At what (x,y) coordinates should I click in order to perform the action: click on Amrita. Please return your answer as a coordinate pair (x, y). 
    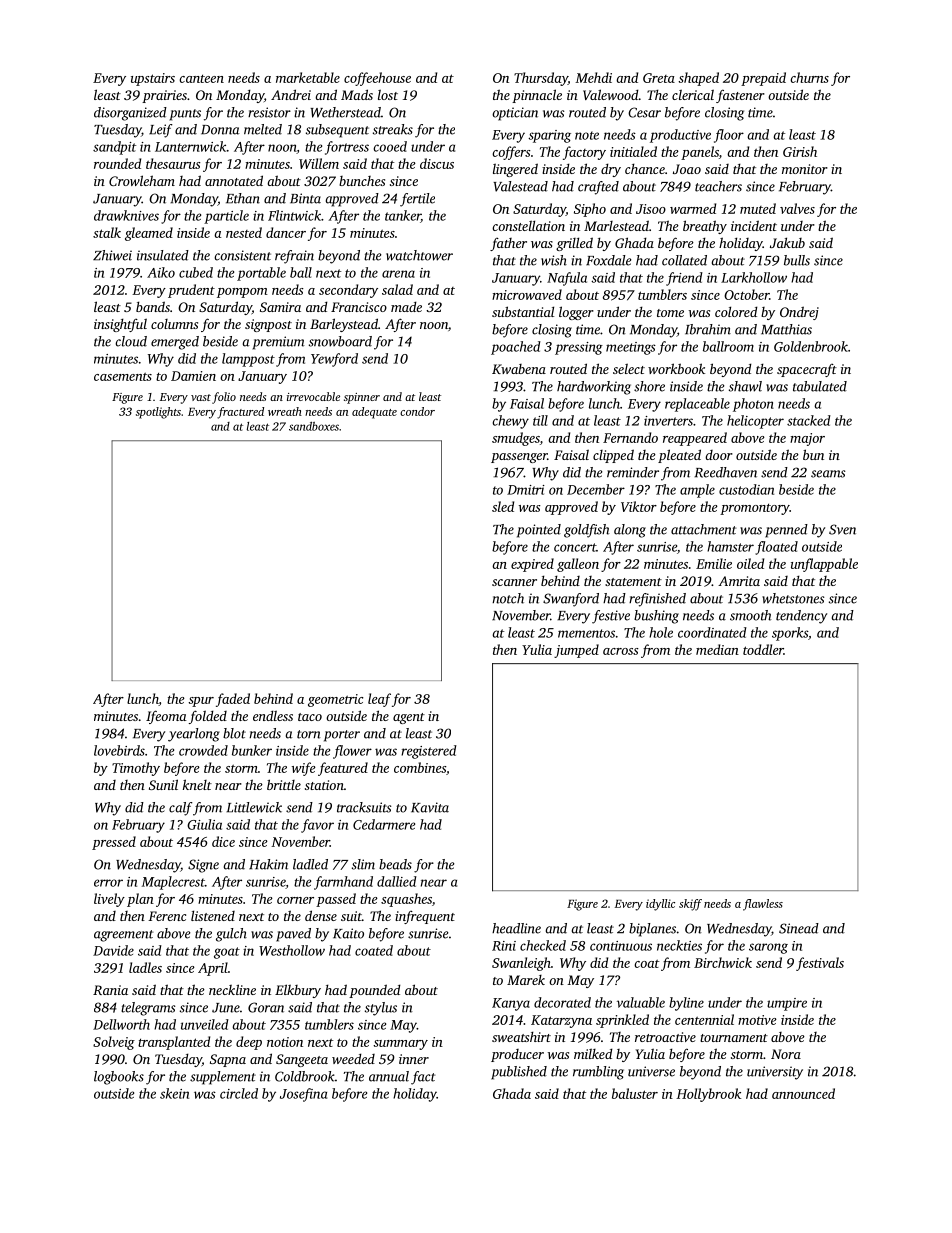
    Looking at the image, I should click on (739, 581).
